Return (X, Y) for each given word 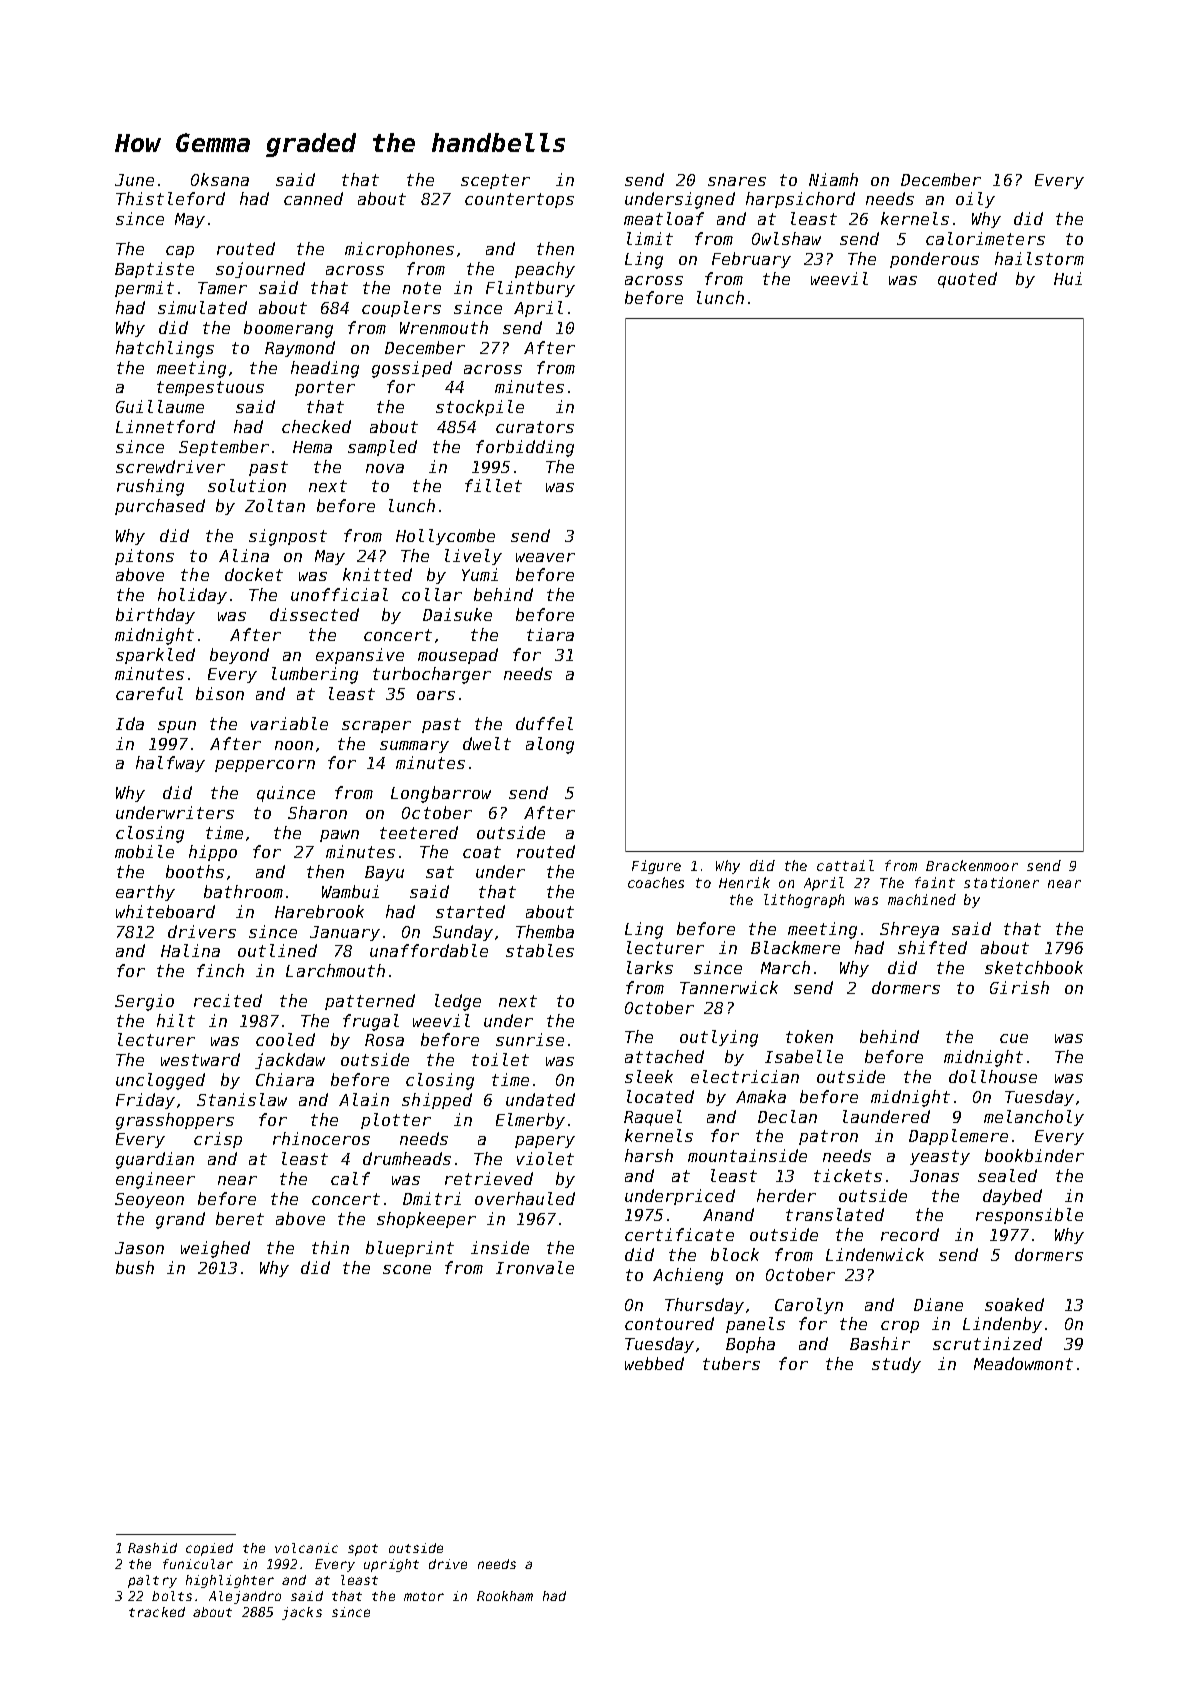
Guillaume (160, 406)
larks (650, 967)
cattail (845, 865)
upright (391, 1565)
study (896, 1365)
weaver (545, 557)
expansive (360, 656)
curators (535, 427)
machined (922, 899)
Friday (145, 1101)
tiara (550, 634)
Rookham (505, 1596)
